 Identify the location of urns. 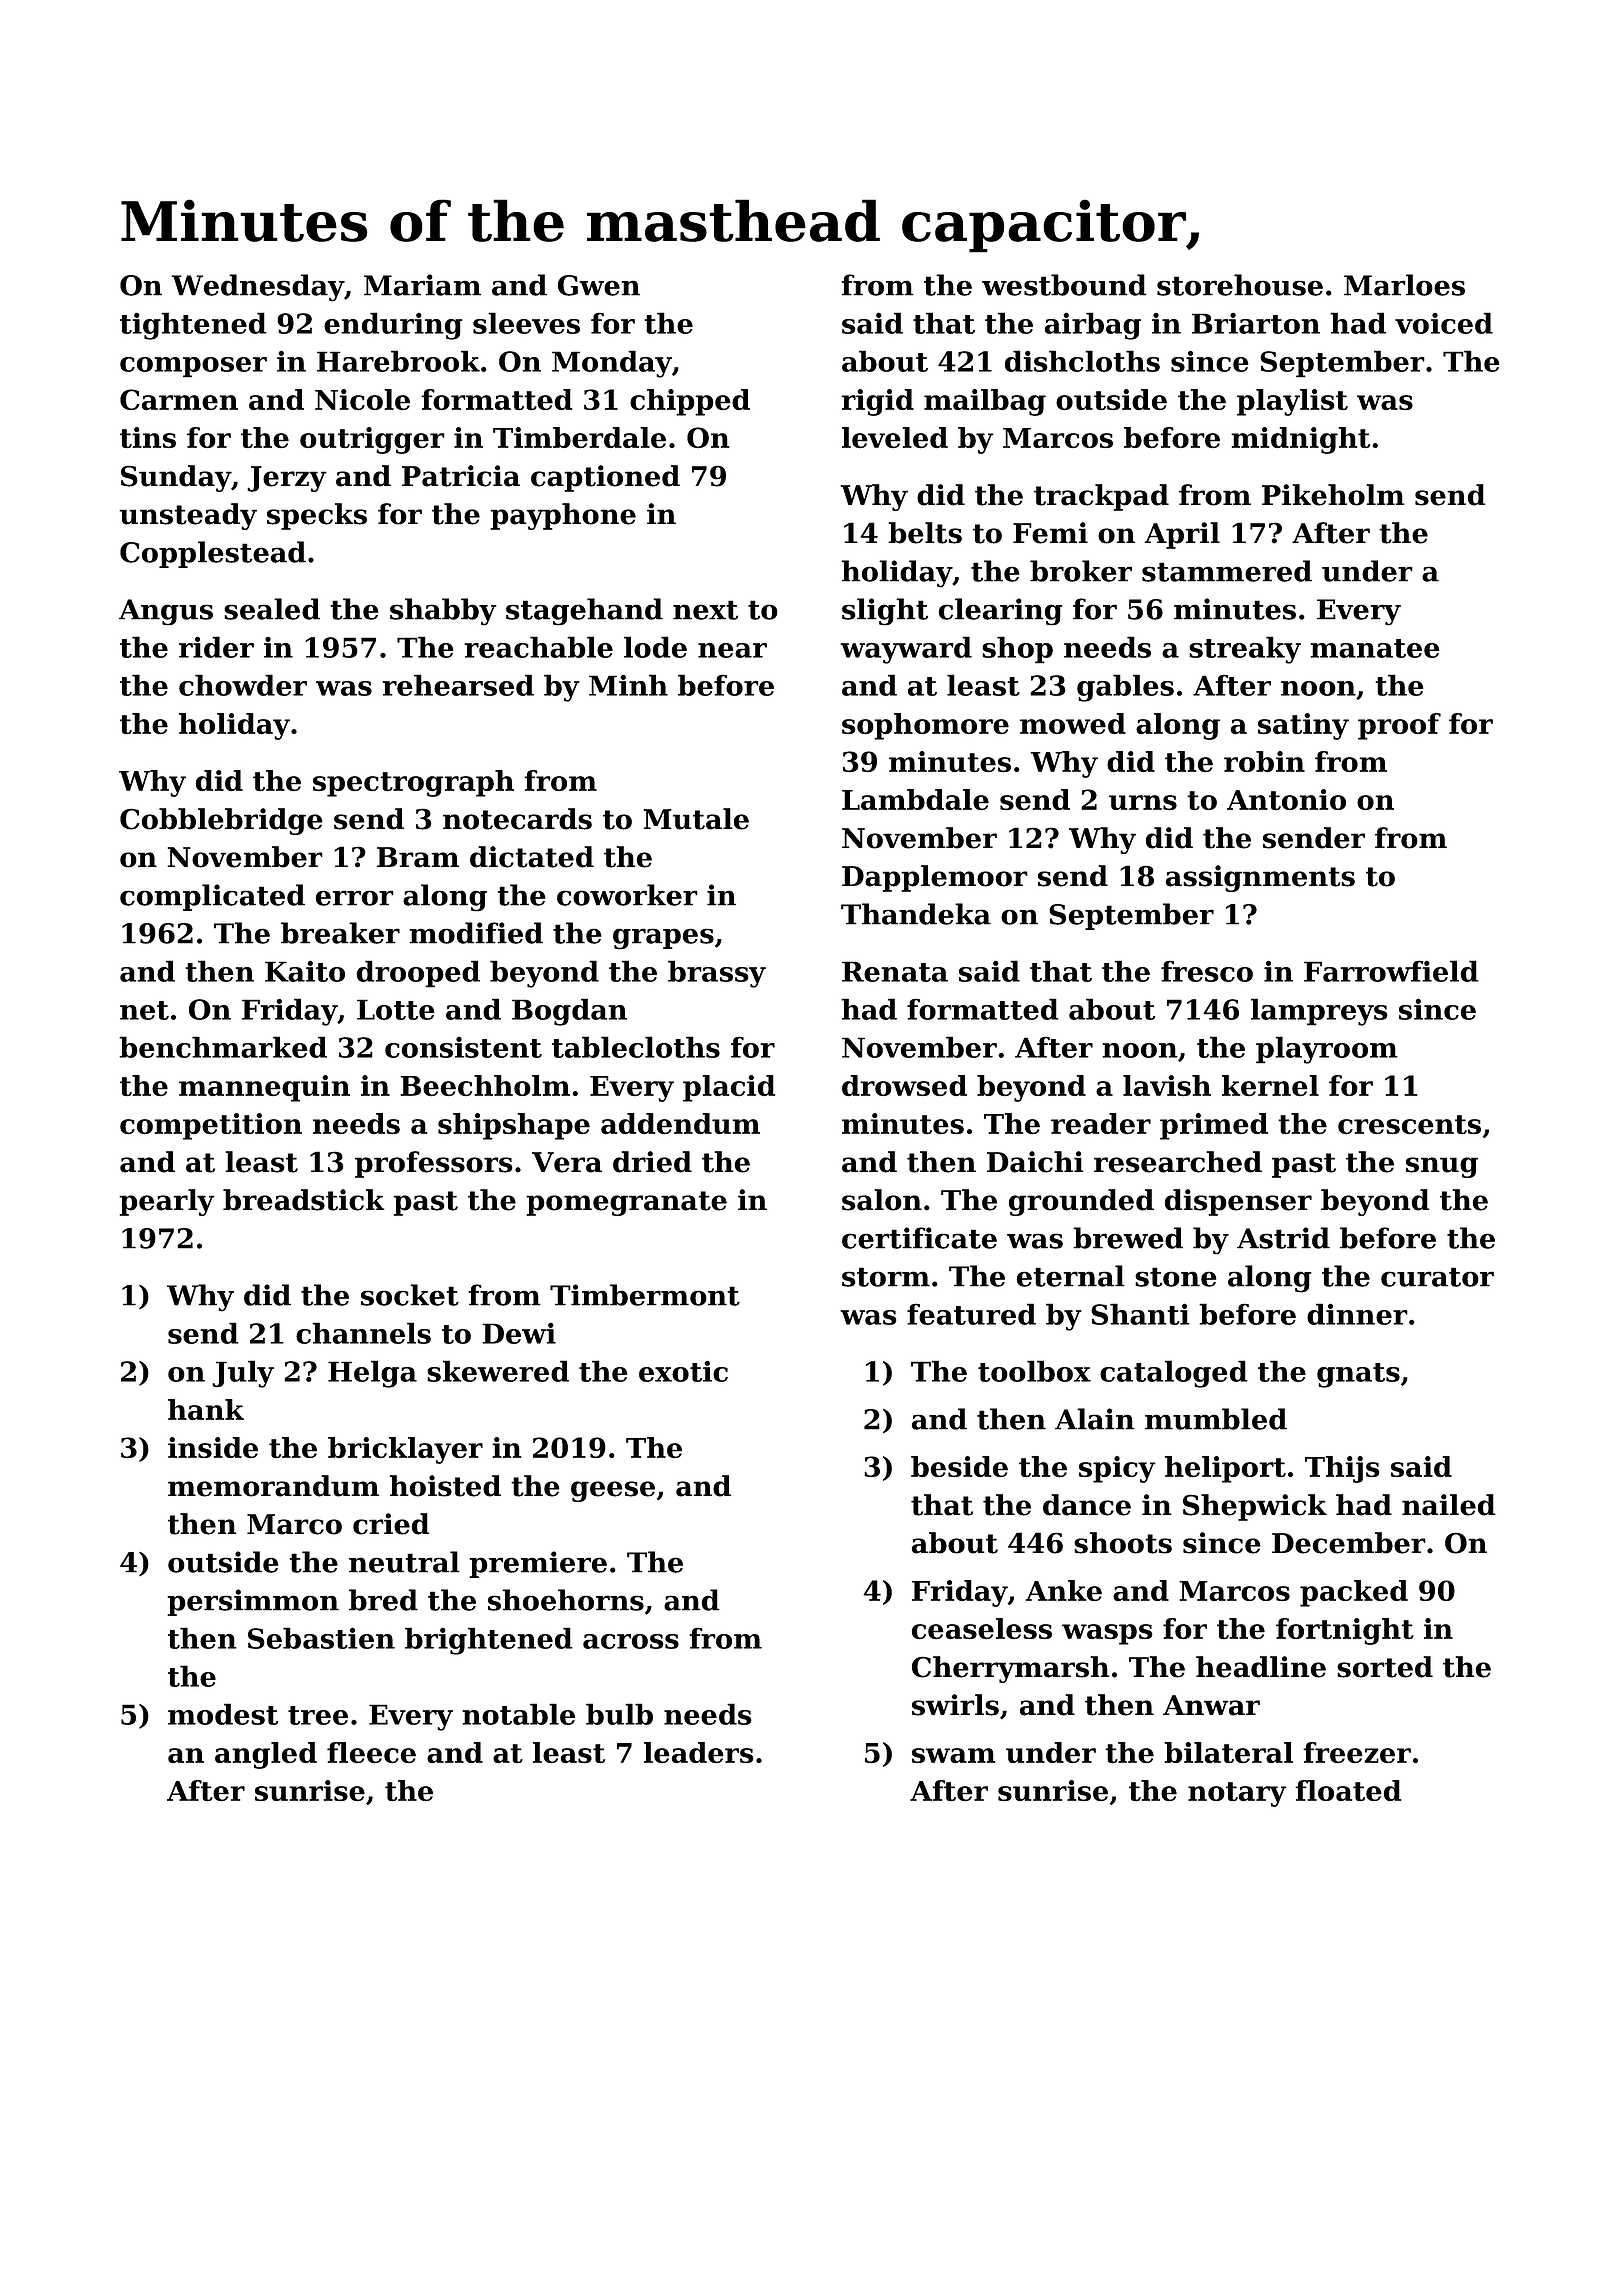
(1143, 802).
